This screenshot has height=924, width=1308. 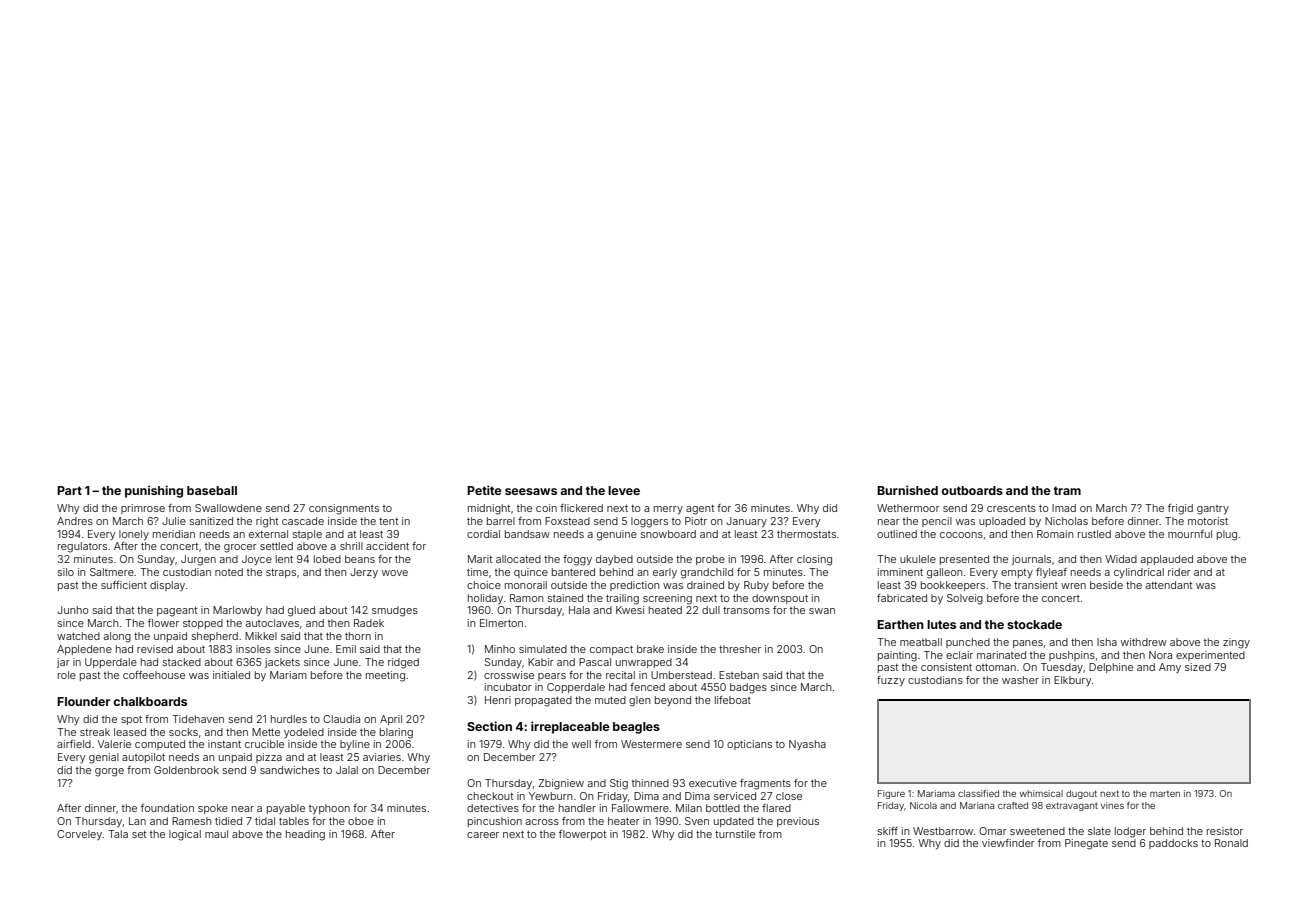 What do you see at coordinates (84, 650) in the screenshot?
I see `Appledene` at bounding box center [84, 650].
